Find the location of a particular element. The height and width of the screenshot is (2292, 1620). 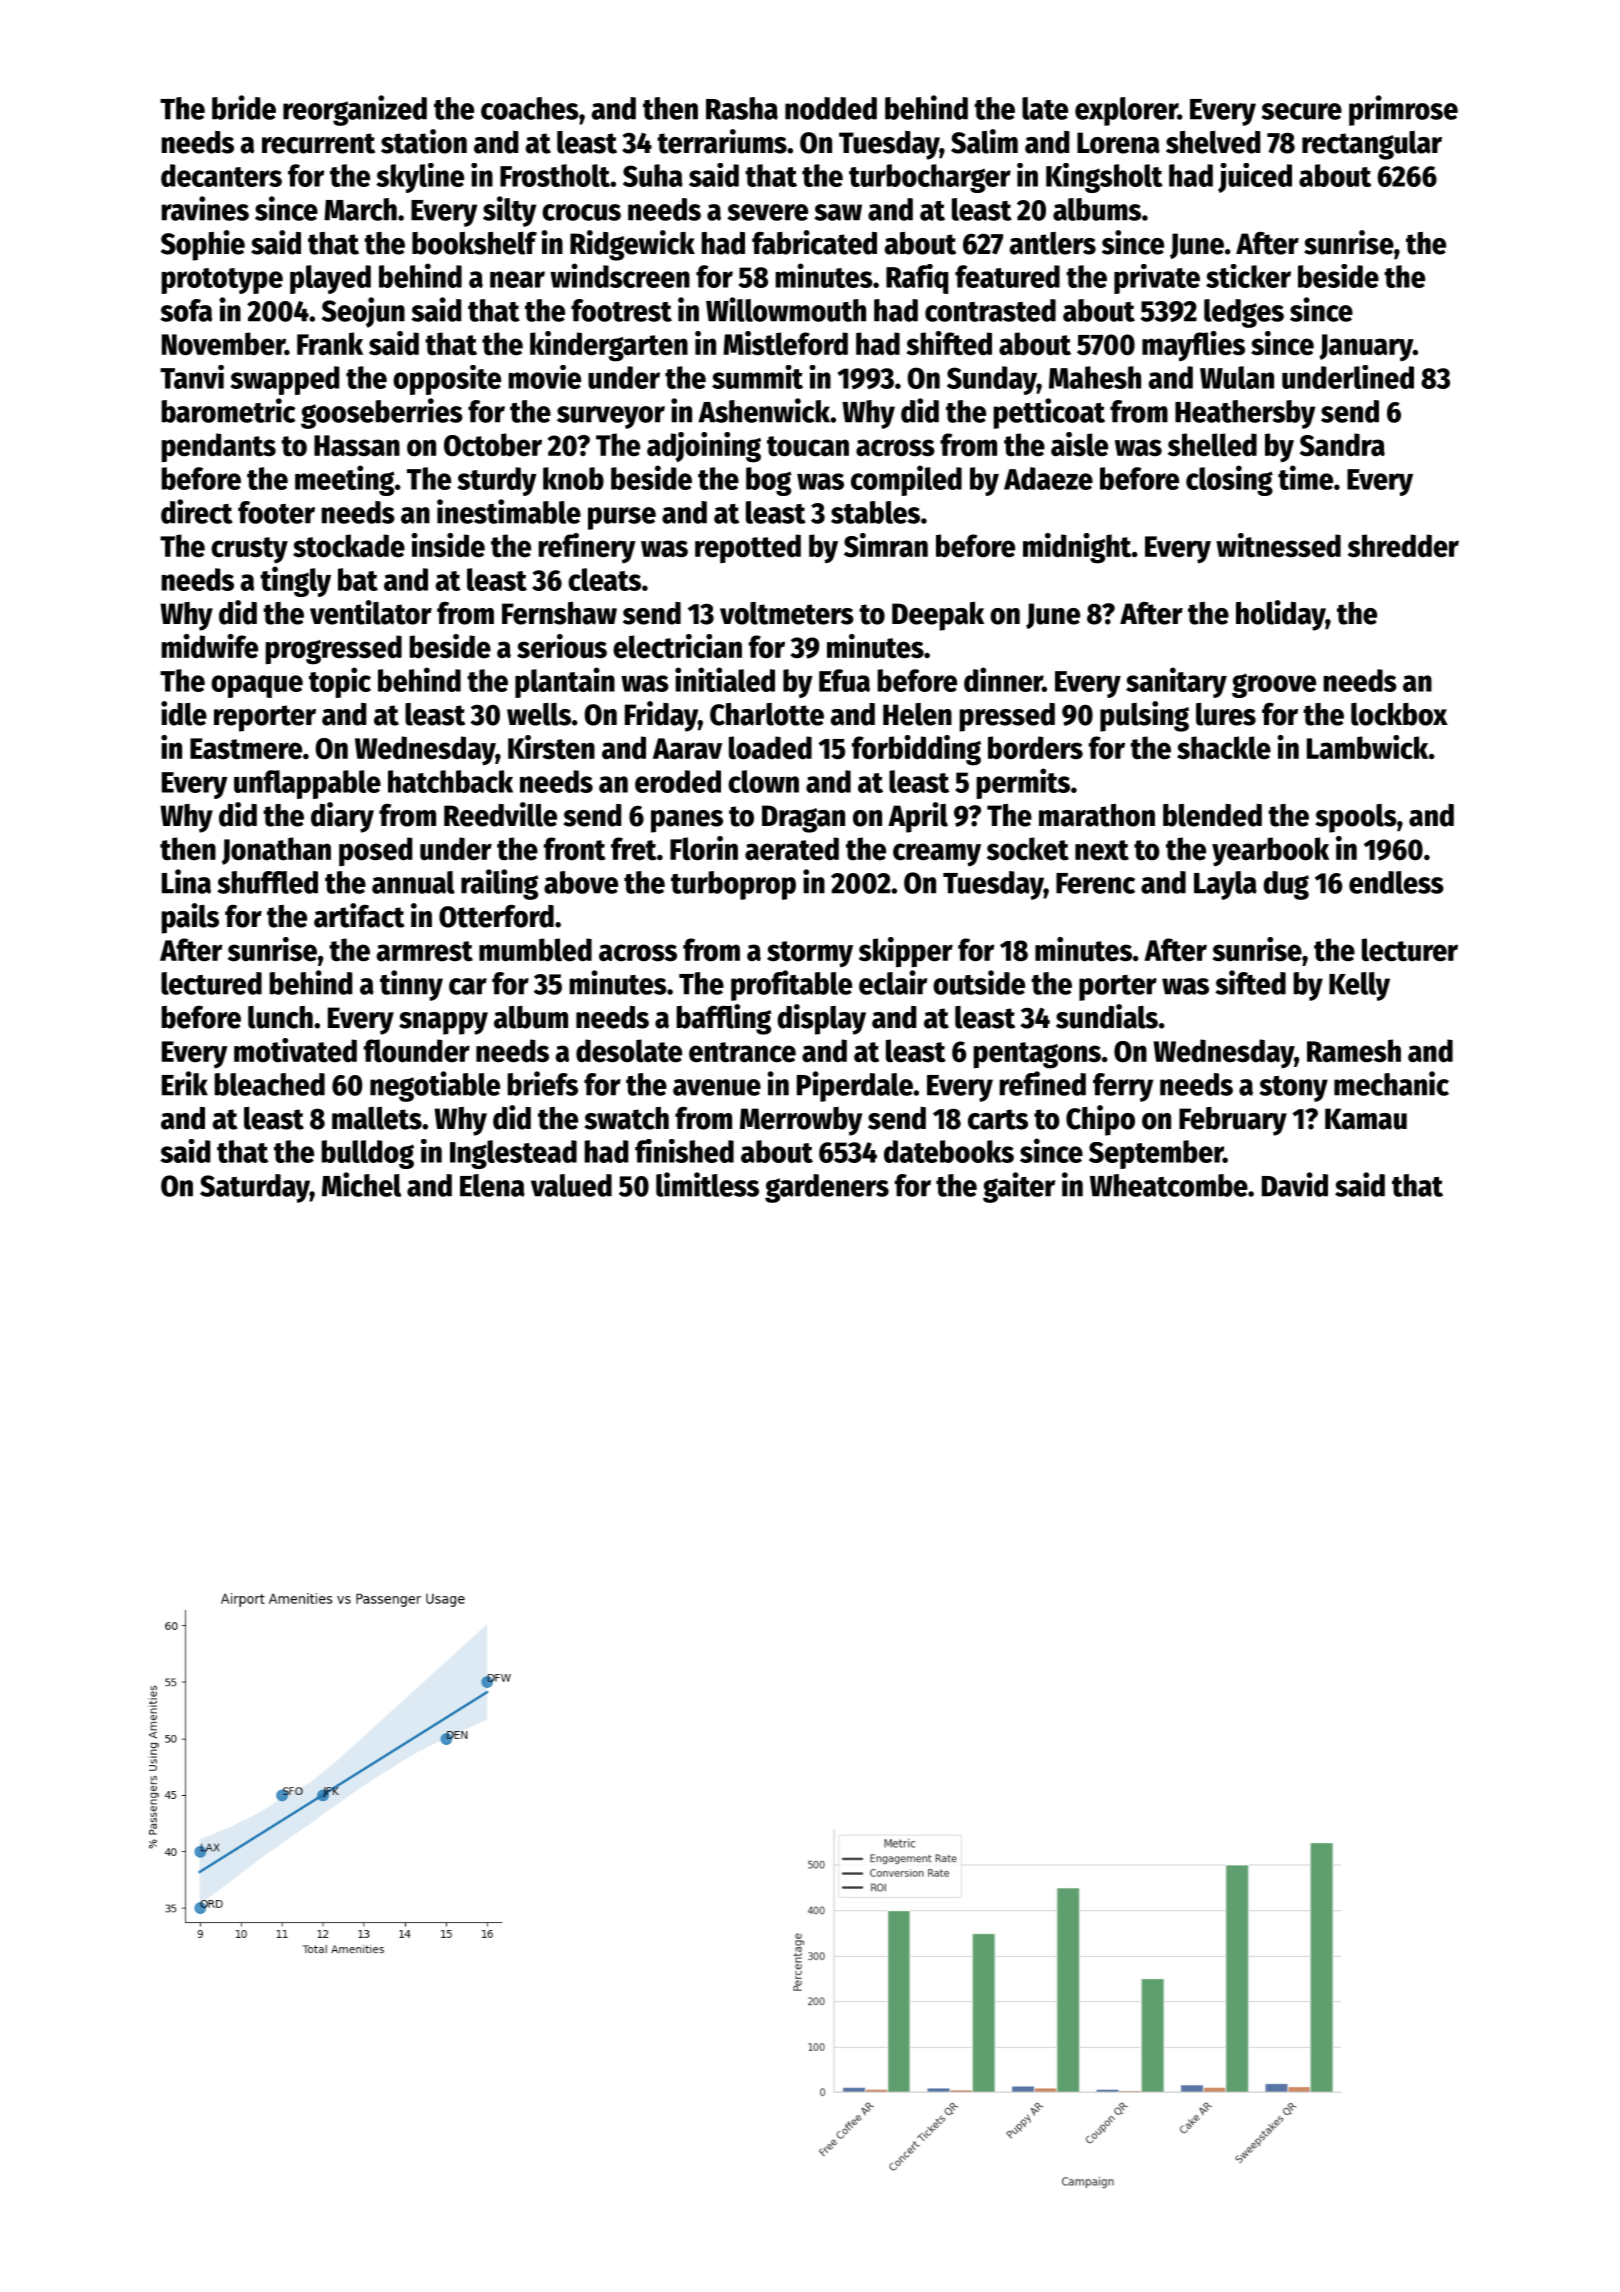

pendants is located at coordinates (218, 447).
